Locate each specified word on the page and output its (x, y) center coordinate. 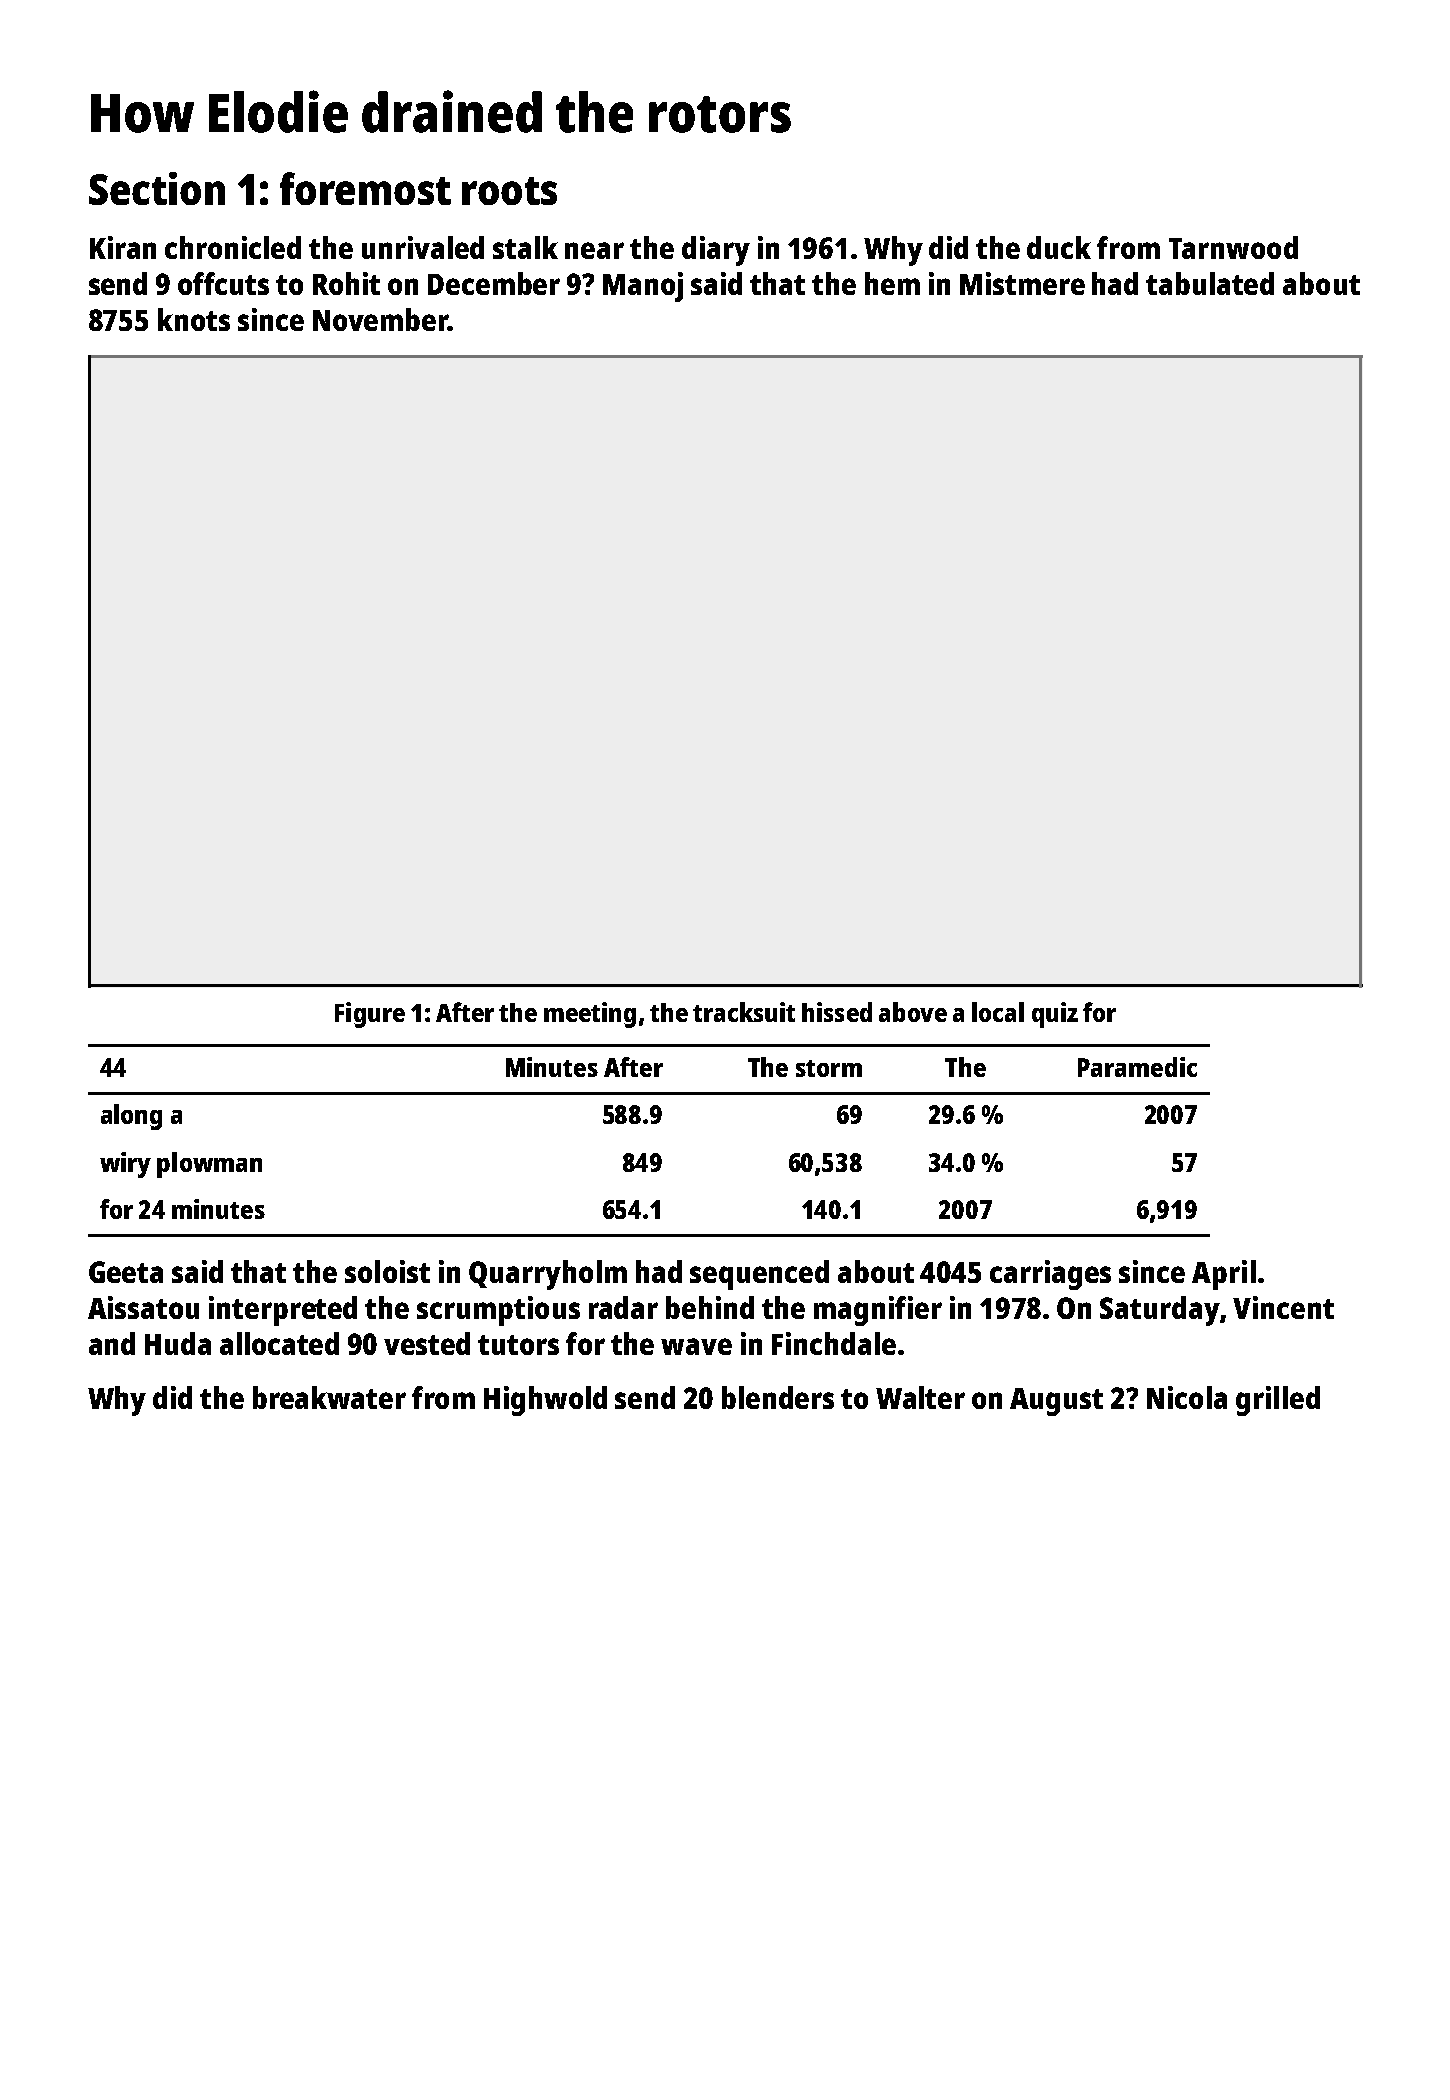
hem (892, 283)
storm (829, 1068)
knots (194, 319)
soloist (387, 1271)
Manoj (643, 287)
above (913, 1012)
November (380, 319)
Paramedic (1137, 1067)
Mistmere (1022, 283)
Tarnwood (1233, 247)
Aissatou (143, 1307)
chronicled (233, 247)
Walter (920, 1397)
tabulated (1210, 283)
